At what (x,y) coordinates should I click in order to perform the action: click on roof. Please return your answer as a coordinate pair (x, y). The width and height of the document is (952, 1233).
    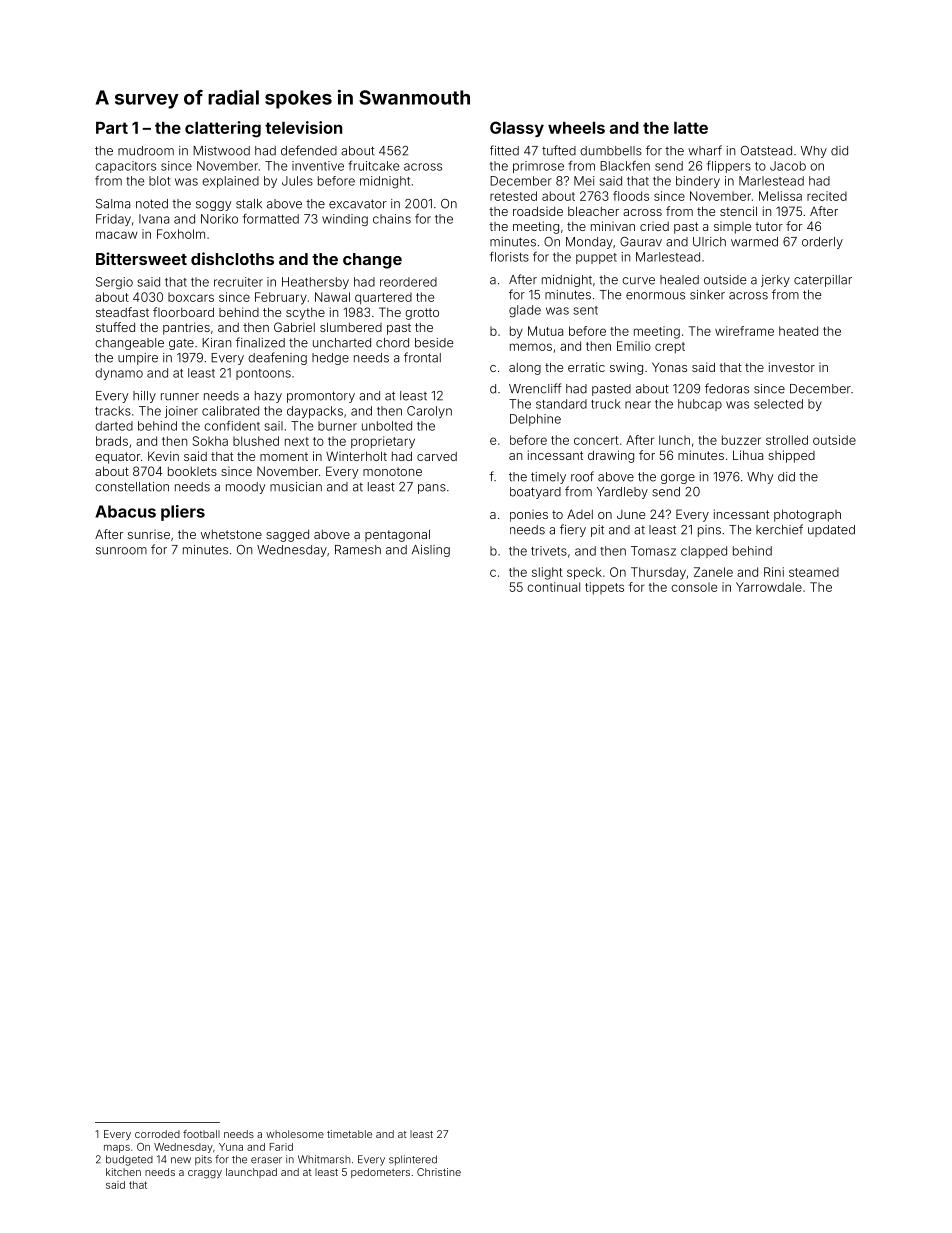
    Looking at the image, I should click on (582, 476).
